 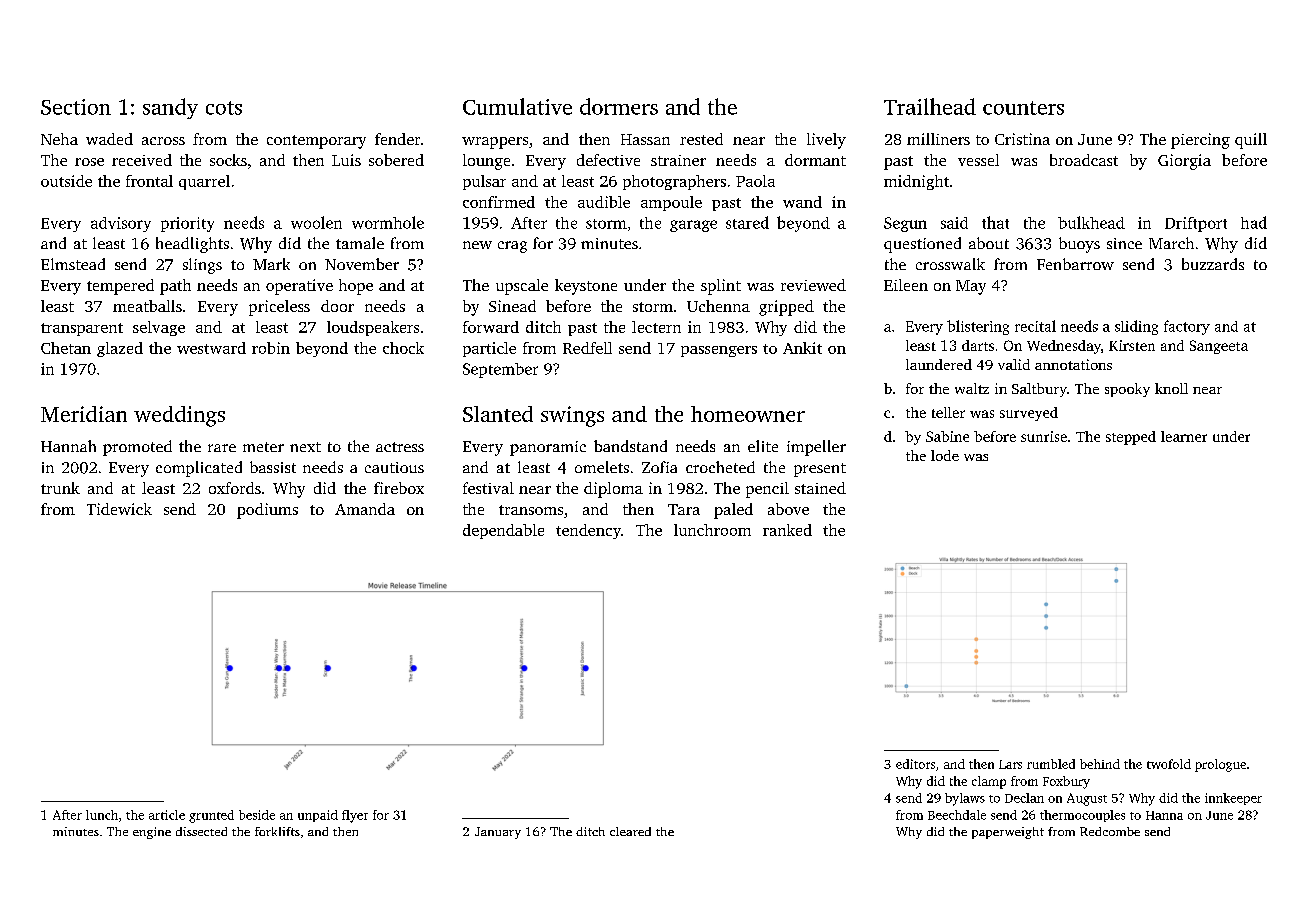 I want to click on omelets, so click(x=602, y=467).
